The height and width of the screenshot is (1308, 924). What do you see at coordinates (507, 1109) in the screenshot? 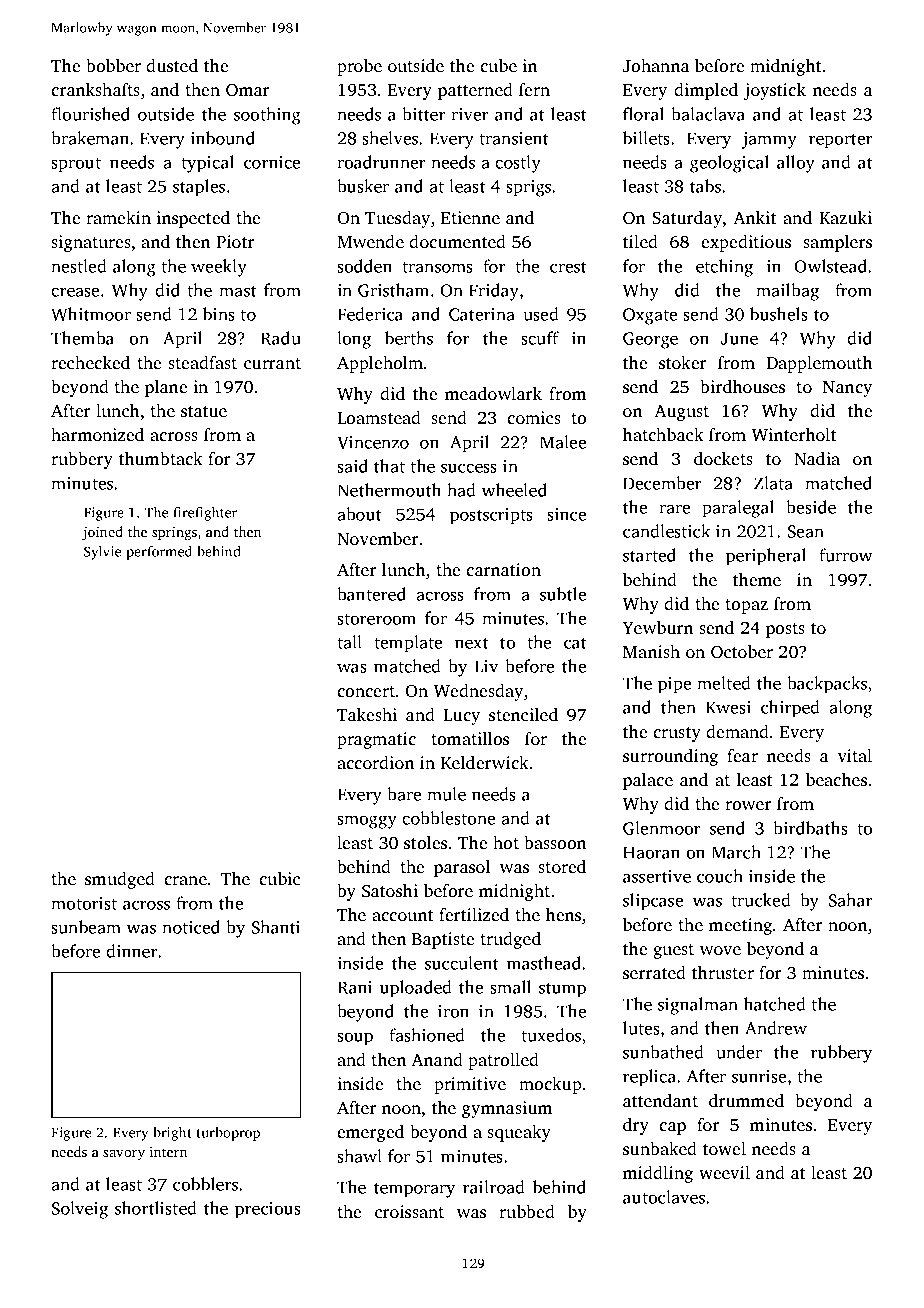
I see `gymnasium` at bounding box center [507, 1109].
